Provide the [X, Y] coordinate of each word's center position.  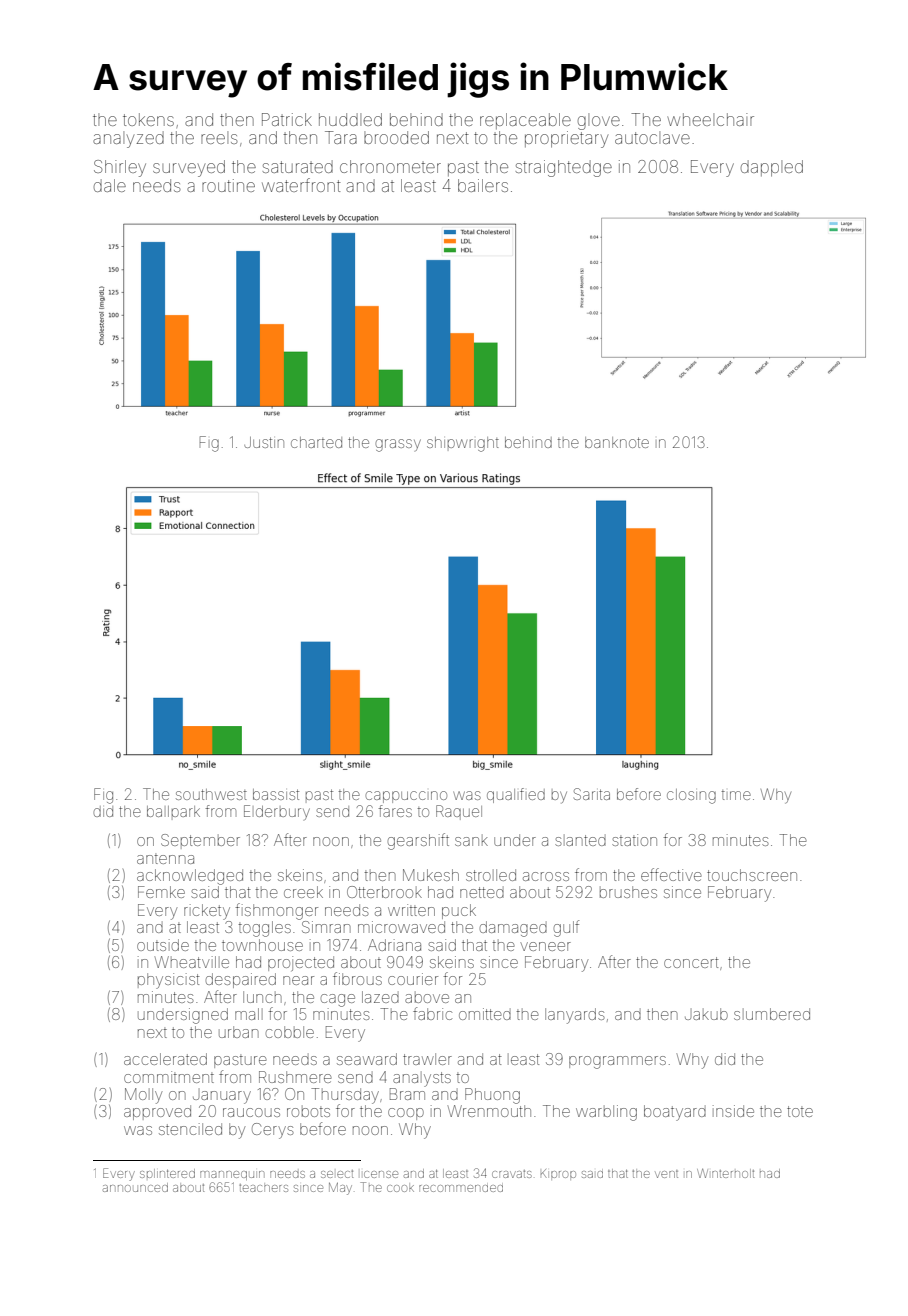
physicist [169, 981]
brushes [628, 892]
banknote [617, 442]
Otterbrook [384, 892]
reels [219, 137]
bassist [276, 794]
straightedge [564, 168]
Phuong [492, 1096]
